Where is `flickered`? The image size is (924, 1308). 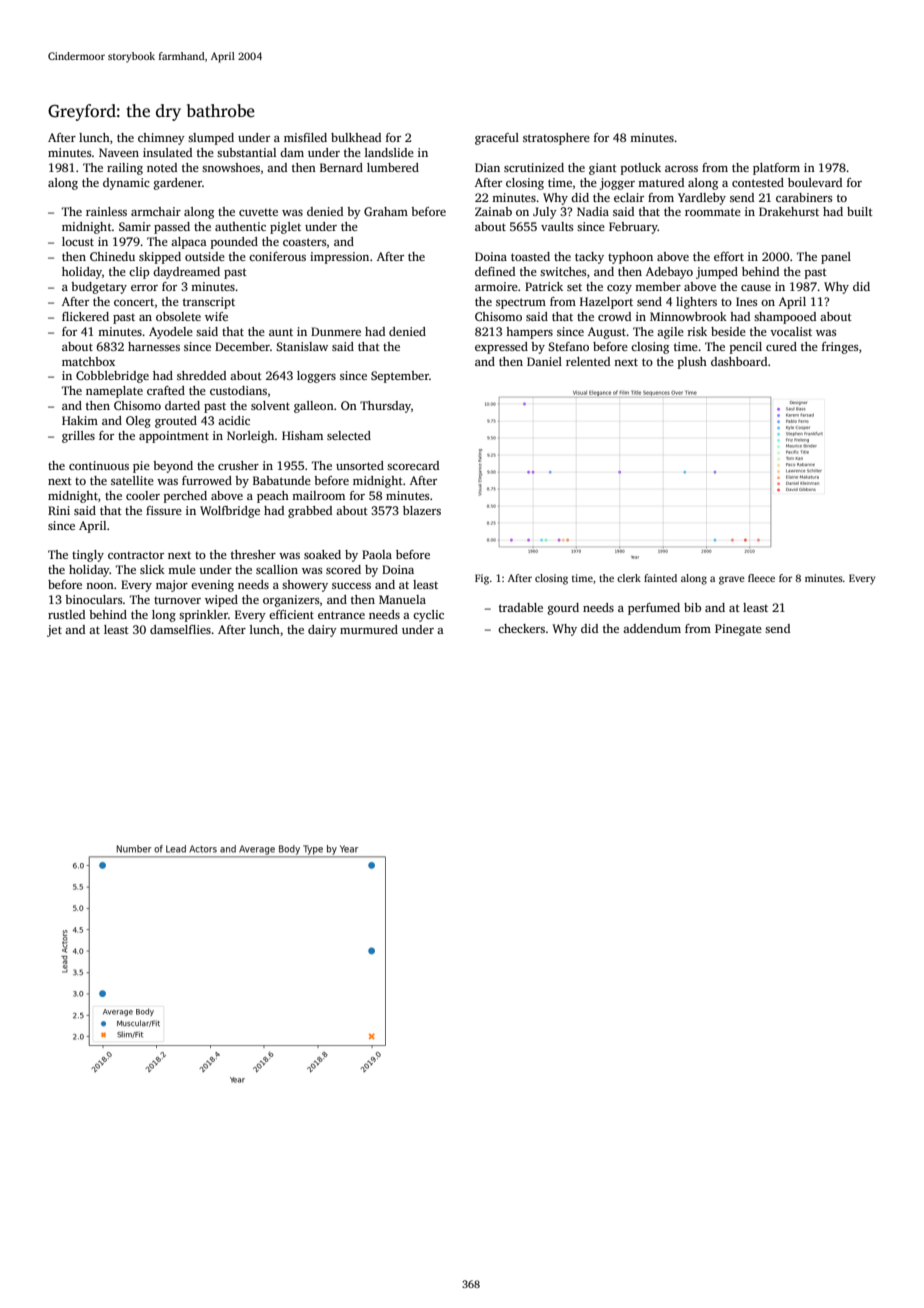
flickered is located at coordinates (85, 316).
